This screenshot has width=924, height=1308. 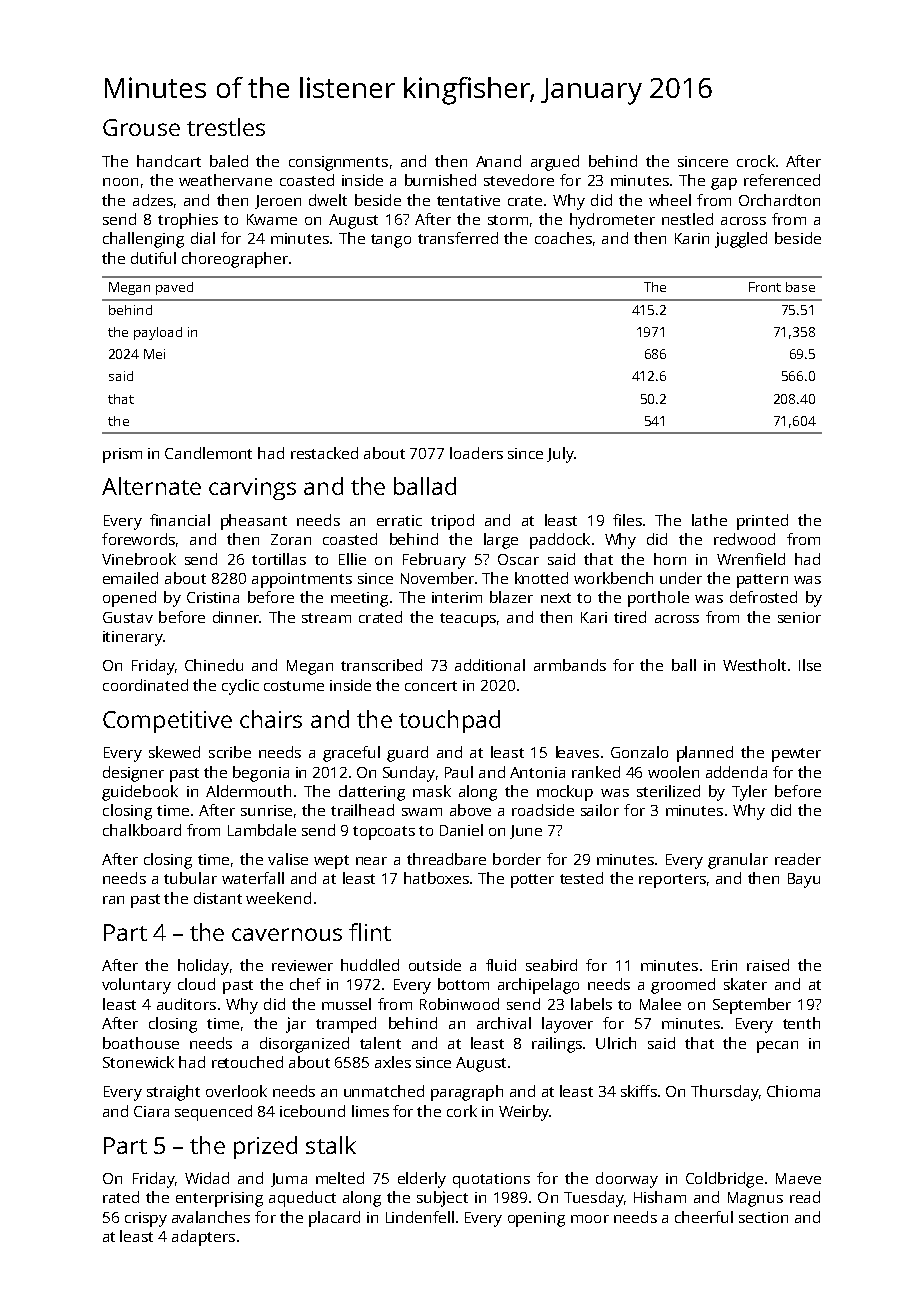 What do you see at coordinates (158, 333) in the screenshot?
I see `payload` at bounding box center [158, 333].
